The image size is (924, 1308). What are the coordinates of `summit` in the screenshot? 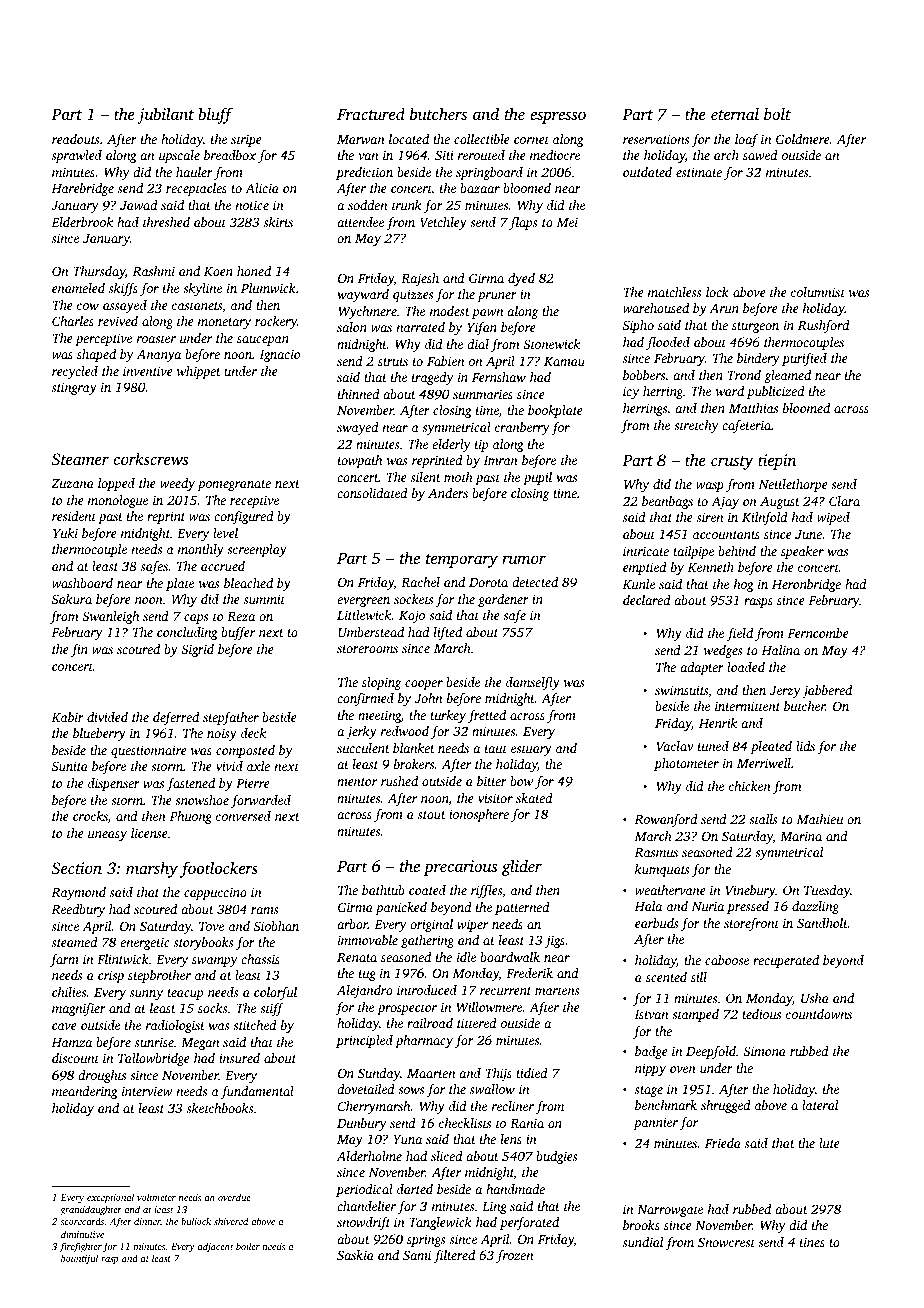 It's located at (264, 599).
